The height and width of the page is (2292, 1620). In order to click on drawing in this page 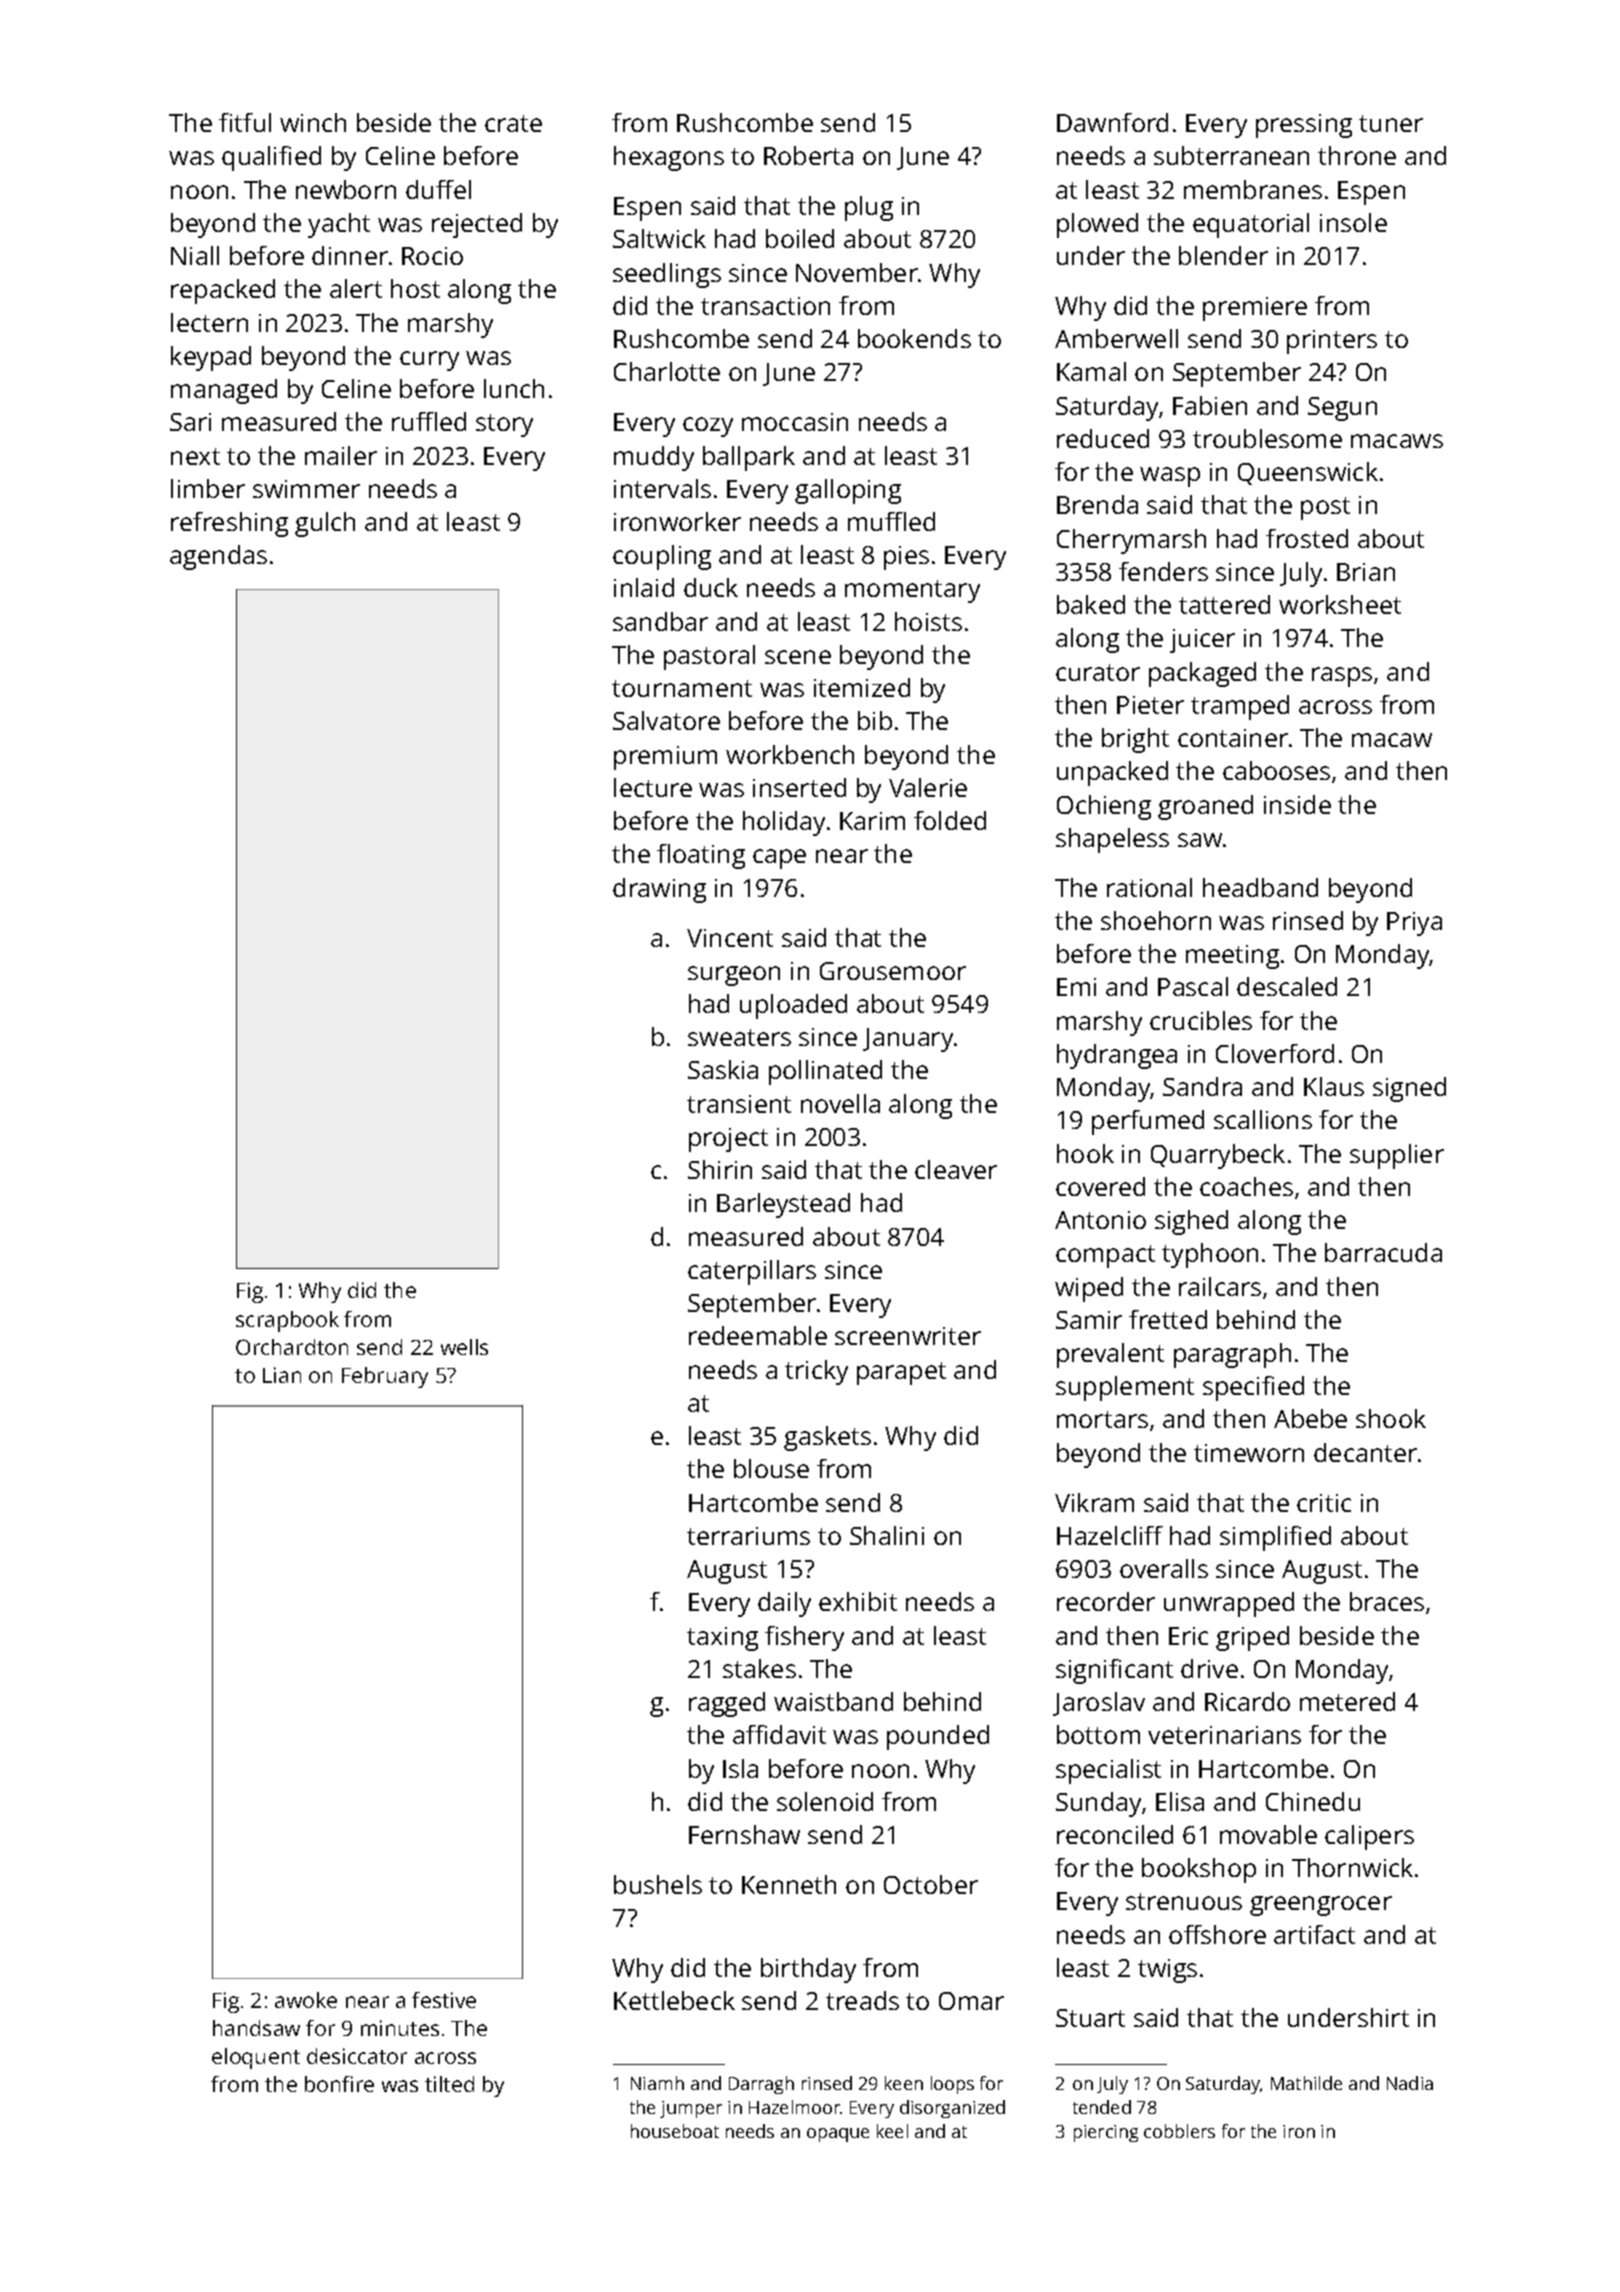, I will do `click(659, 890)`.
